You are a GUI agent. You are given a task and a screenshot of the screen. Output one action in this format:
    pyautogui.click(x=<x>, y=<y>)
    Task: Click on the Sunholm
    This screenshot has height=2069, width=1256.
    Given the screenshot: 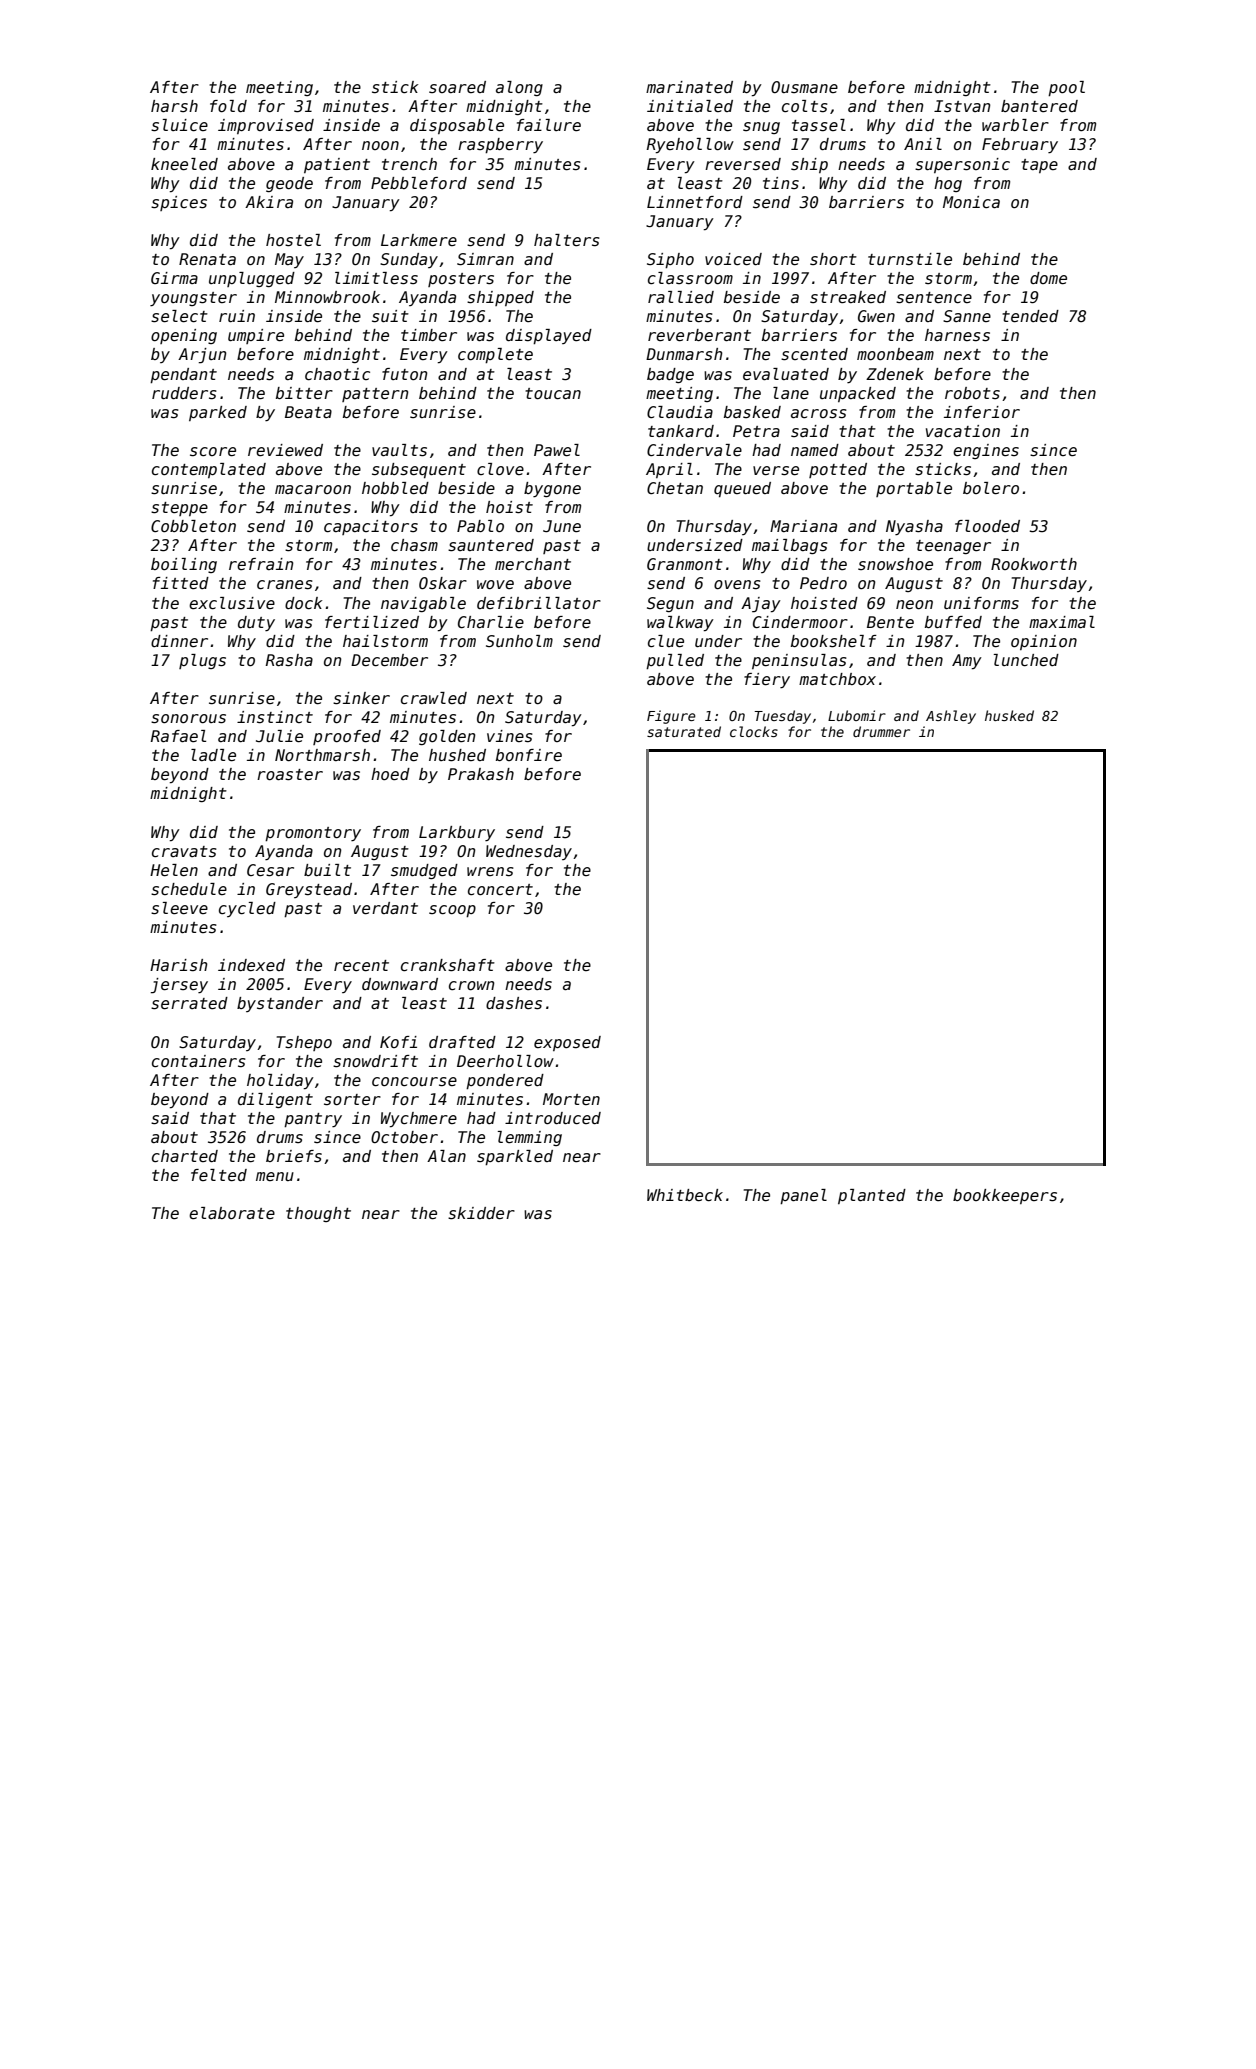 What is the action you would take?
    pyautogui.click(x=519, y=641)
